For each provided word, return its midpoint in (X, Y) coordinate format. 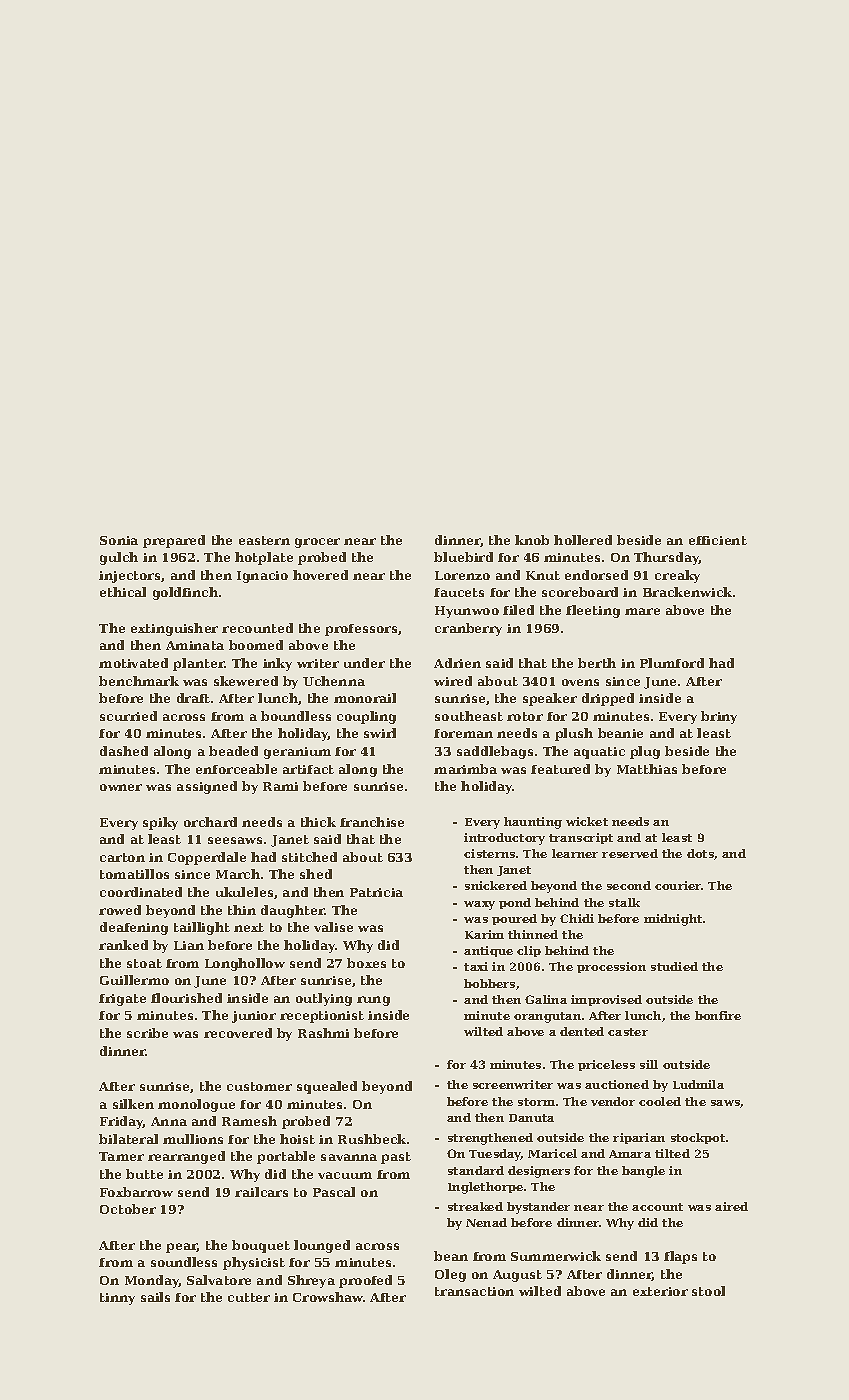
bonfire (718, 1015)
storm (536, 1102)
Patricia (376, 892)
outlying (324, 999)
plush (574, 734)
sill (649, 1064)
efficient (718, 540)
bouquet (261, 1246)
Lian (189, 945)
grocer (317, 543)
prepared (174, 541)
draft (193, 698)
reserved (630, 853)
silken (133, 1104)
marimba (465, 769)
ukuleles (244, 892)
